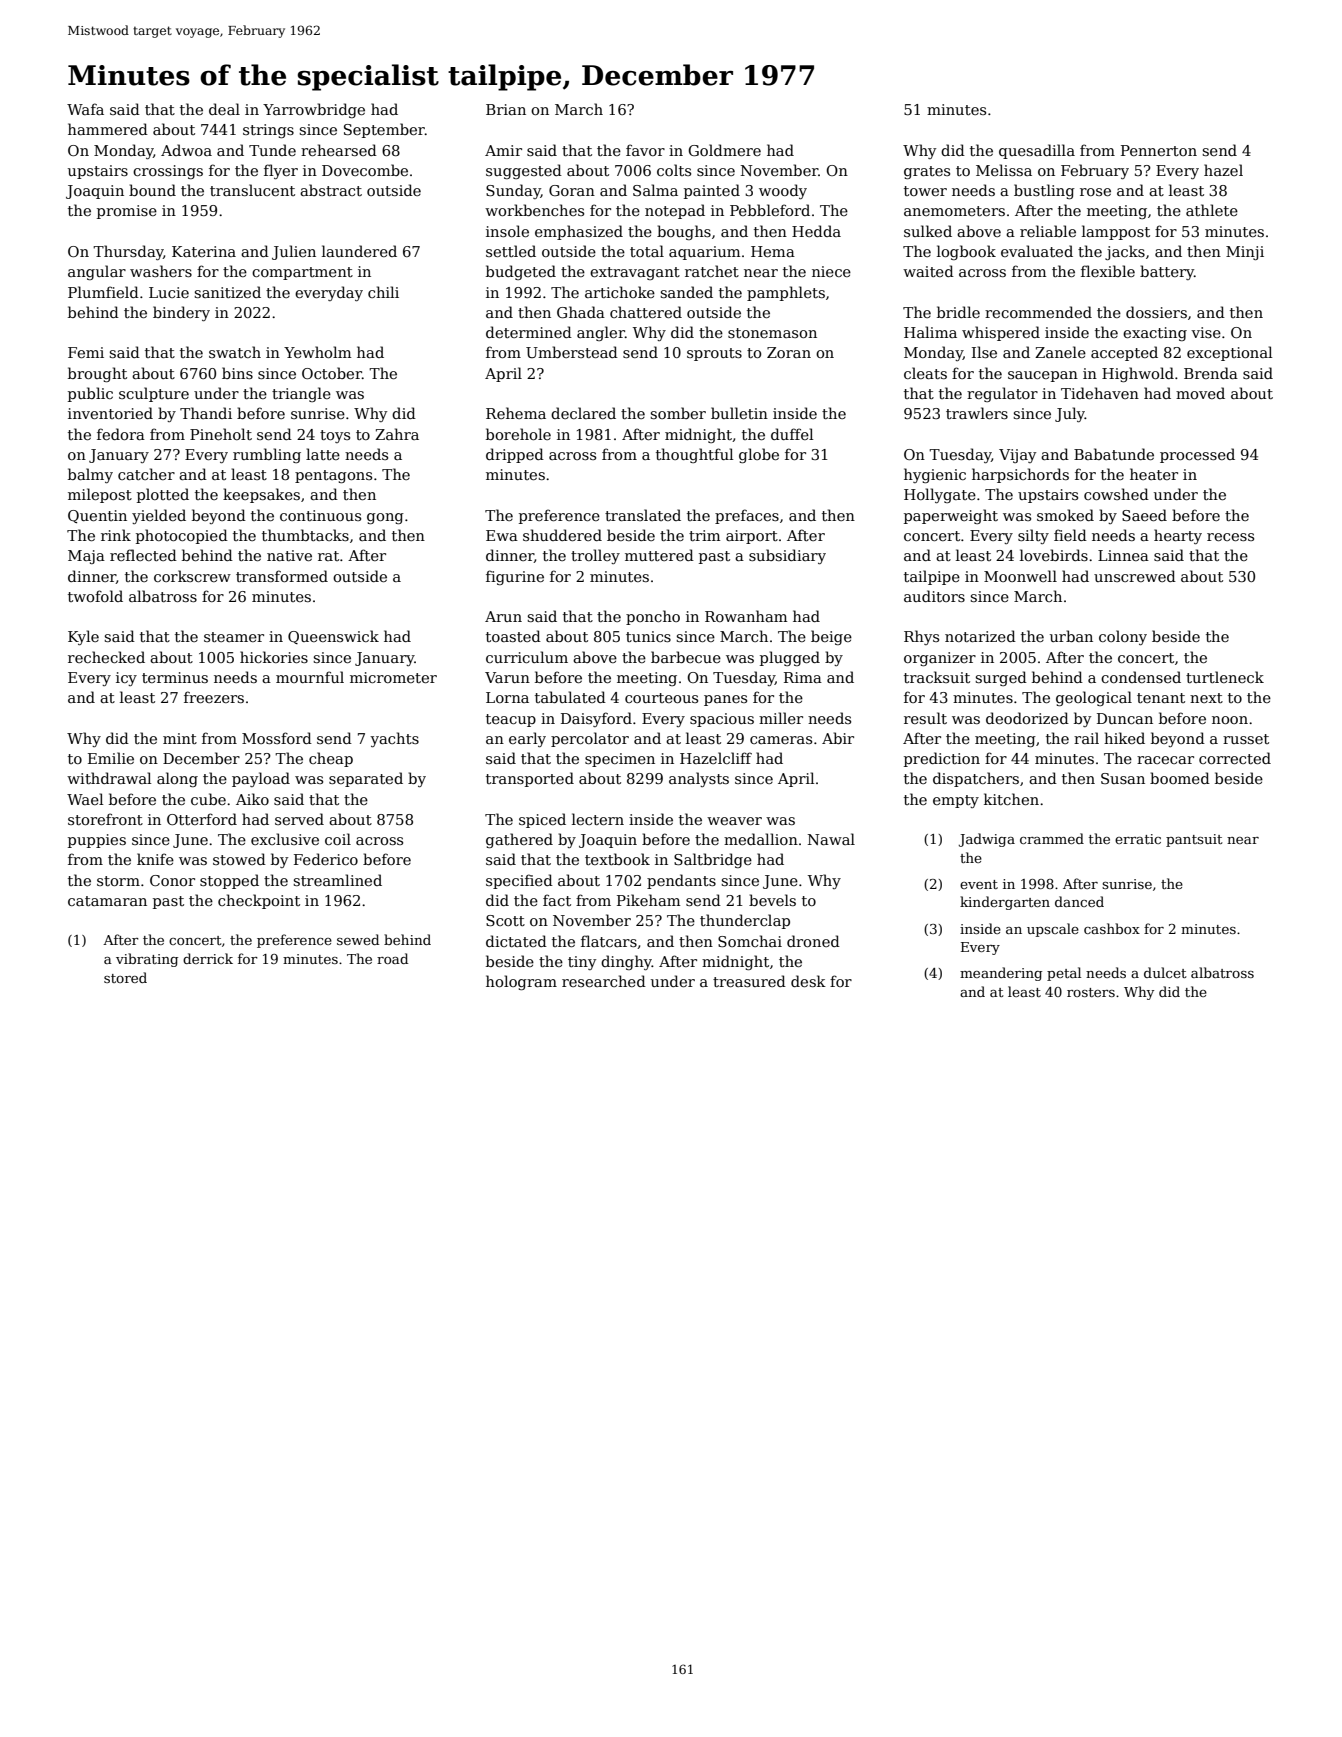 This page has height=1737, width=1342. Describe the element at coordinates (1212, 210) in the page. I see `athlete` at that location.
